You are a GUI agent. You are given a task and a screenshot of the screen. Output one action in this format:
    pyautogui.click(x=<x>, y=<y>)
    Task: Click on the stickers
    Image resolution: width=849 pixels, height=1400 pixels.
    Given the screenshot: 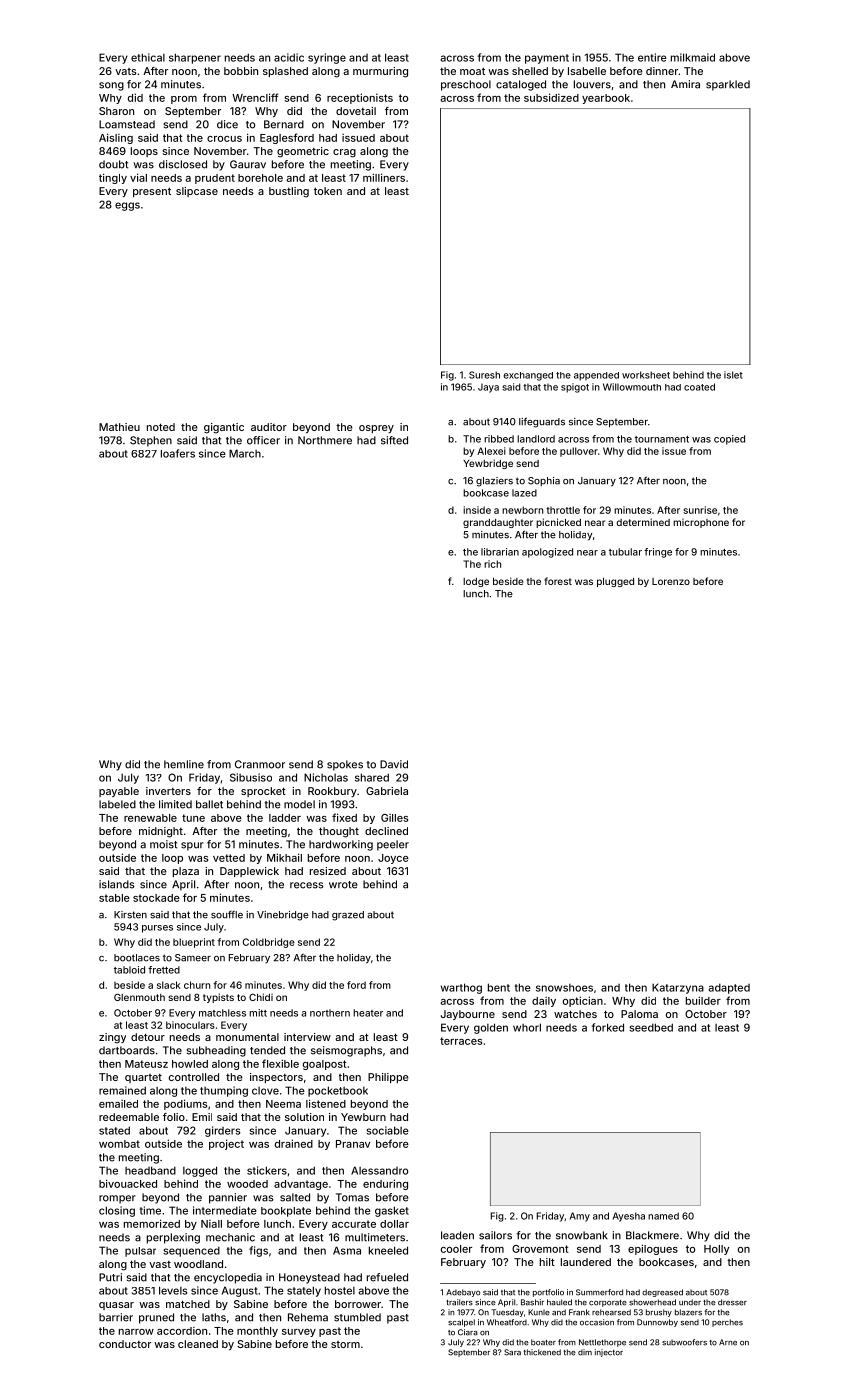 What is the action you would take?
    pyautogui.click(x=267, y=1170)
